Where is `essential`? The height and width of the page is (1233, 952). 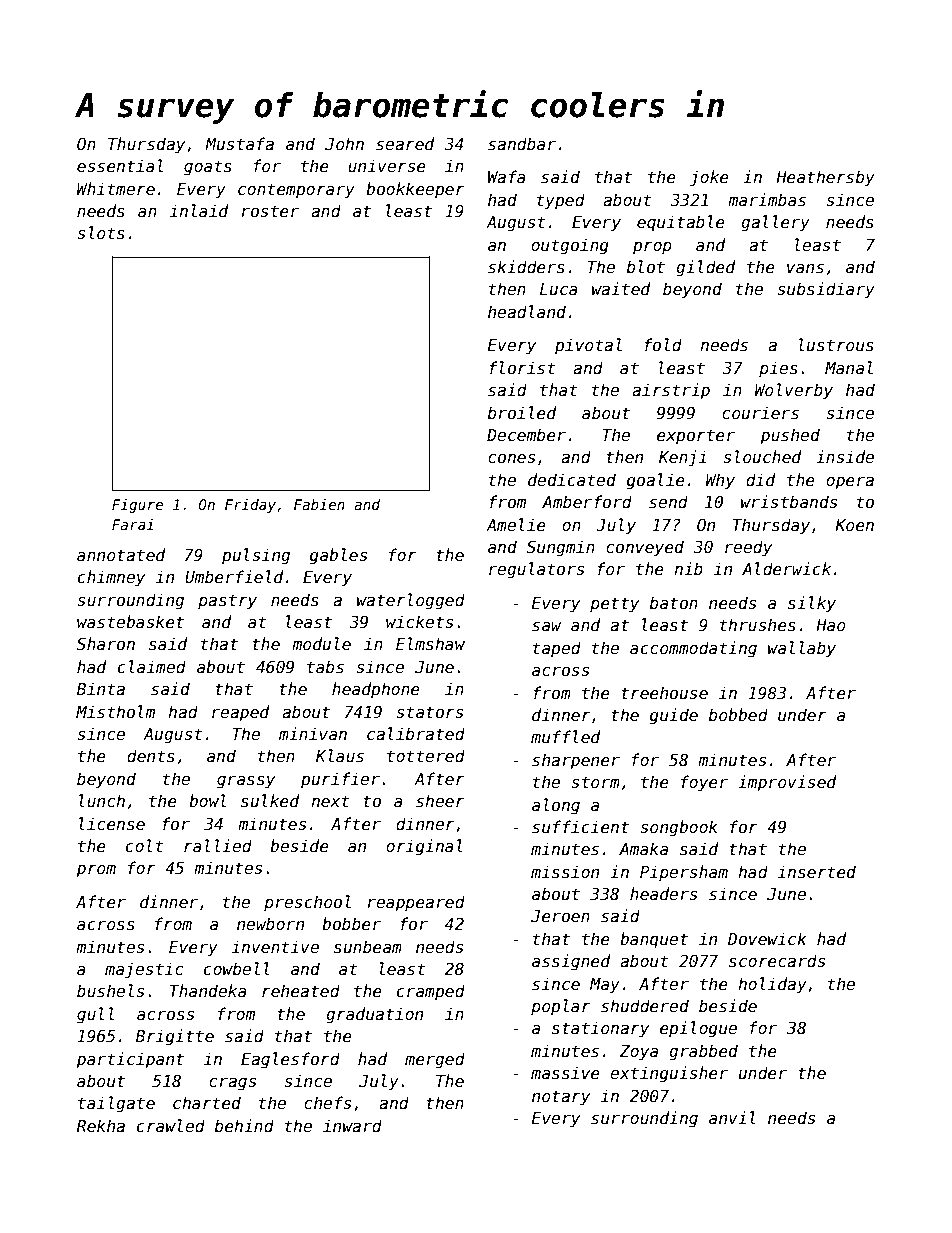 essential is located at coordinates (120, 166).
